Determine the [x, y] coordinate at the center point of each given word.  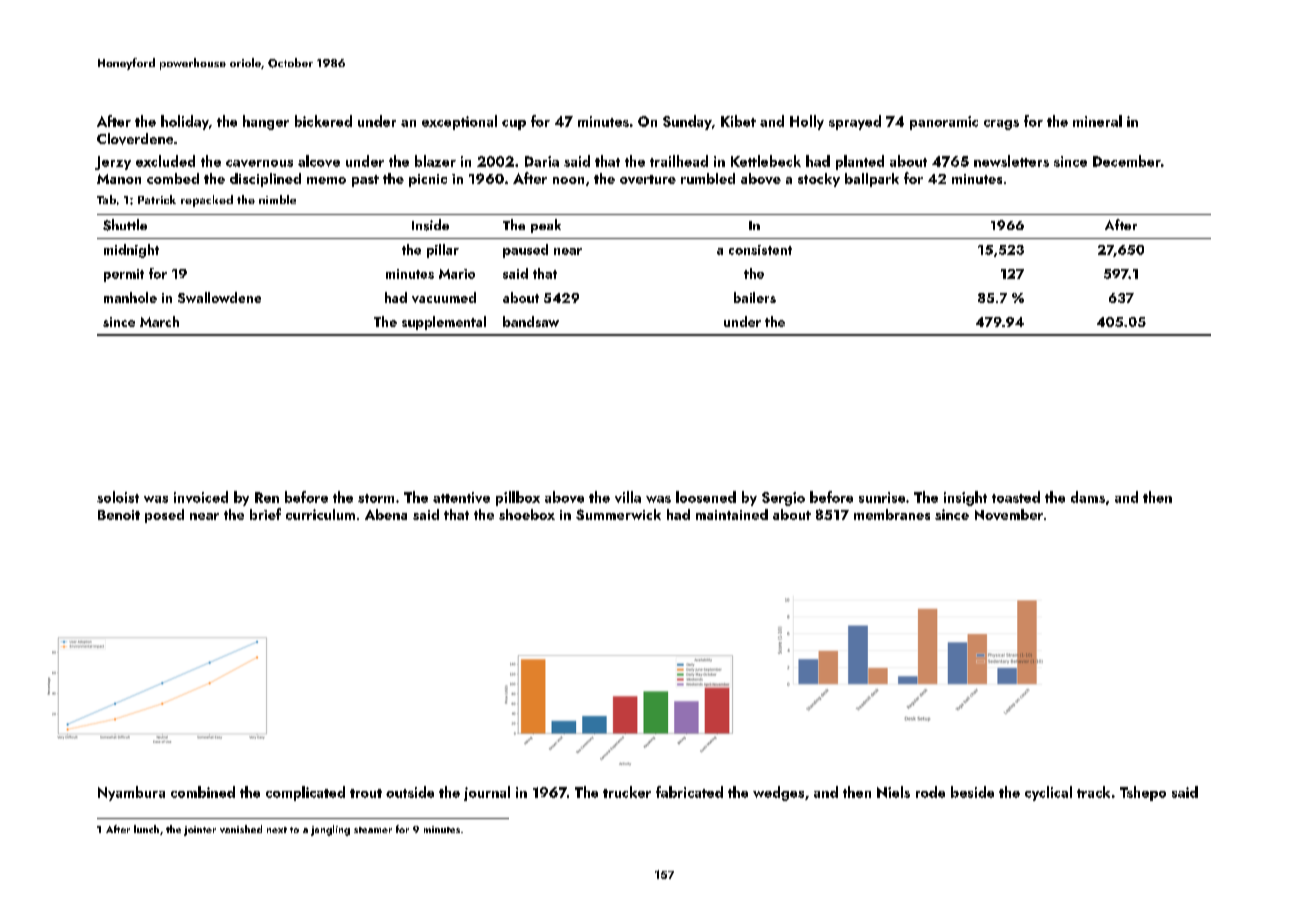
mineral [1097, 121]
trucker [627, 792]
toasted [1016, 497]
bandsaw [531, 321]
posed [164, 516]
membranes [892, 514]
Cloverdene [135, 139]
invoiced [201, 497]
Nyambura [131, 793]
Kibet [738, 121]
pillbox [518, 498]
